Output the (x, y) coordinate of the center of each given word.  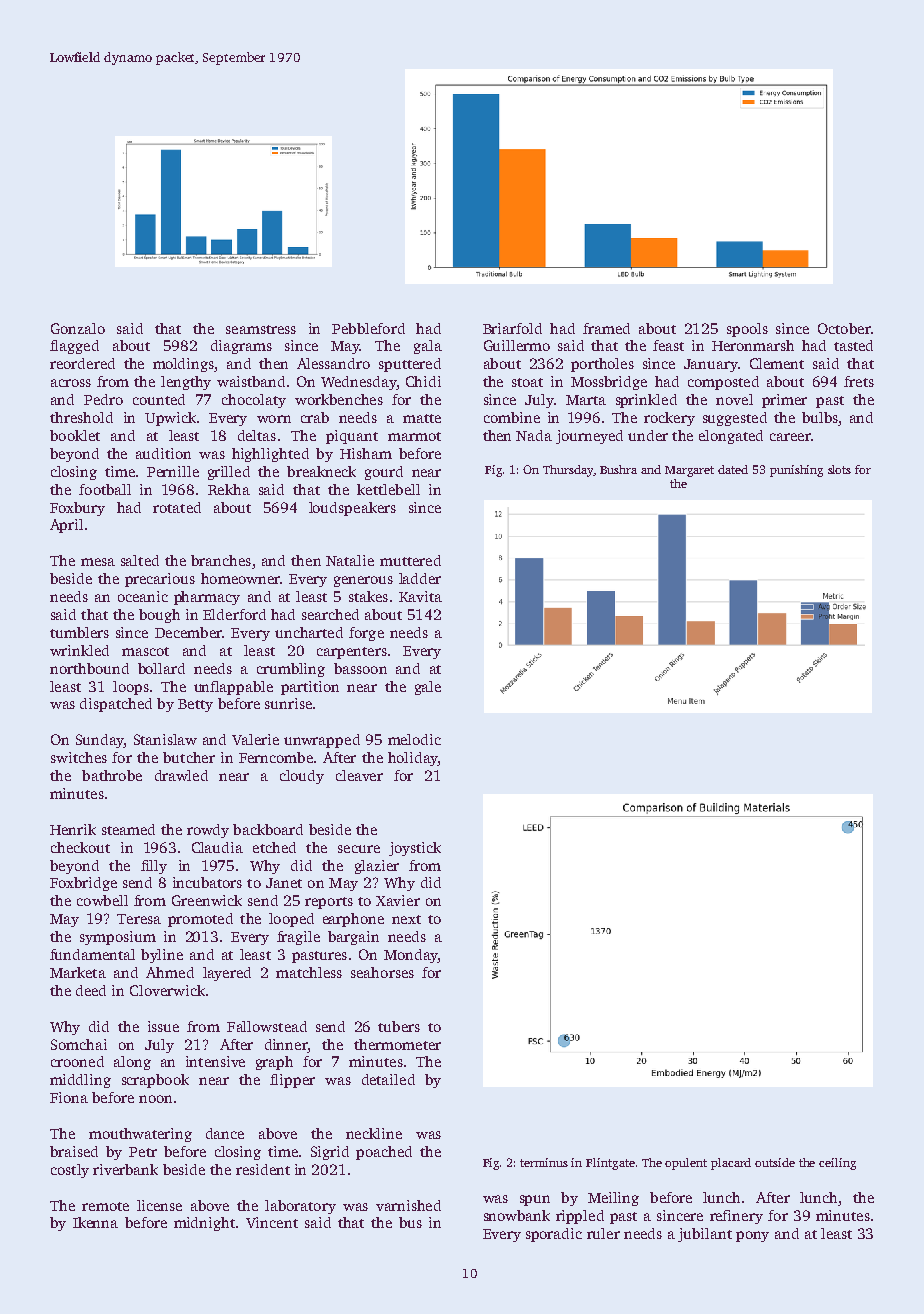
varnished (408, 1205)
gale (428, 688)
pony (752, 1236)
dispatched (116, 705)
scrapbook (155, 1081)
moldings (183, 365)
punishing (796, 471)
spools (747, 330)
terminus (544, 1162)
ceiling (837, 1164)
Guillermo (517, 345)
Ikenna (95, 1222)
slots (839, 469)
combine (512, 417)
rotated (177, 507)
